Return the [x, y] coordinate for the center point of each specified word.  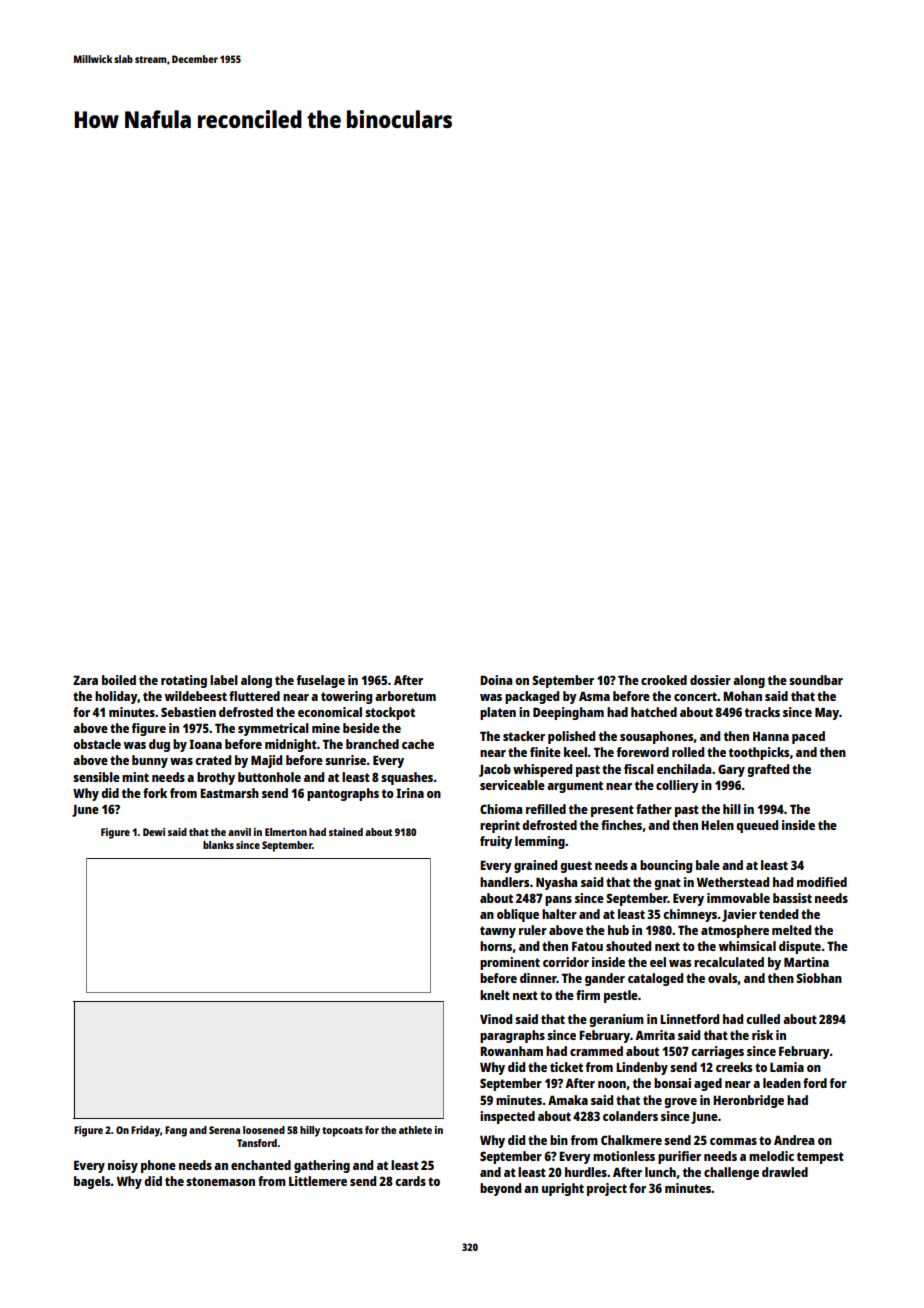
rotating [184, 681]
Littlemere [318, 1181]
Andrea [794, 1140]
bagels [92, 1182]
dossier [710, 680]
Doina [496, 680]
